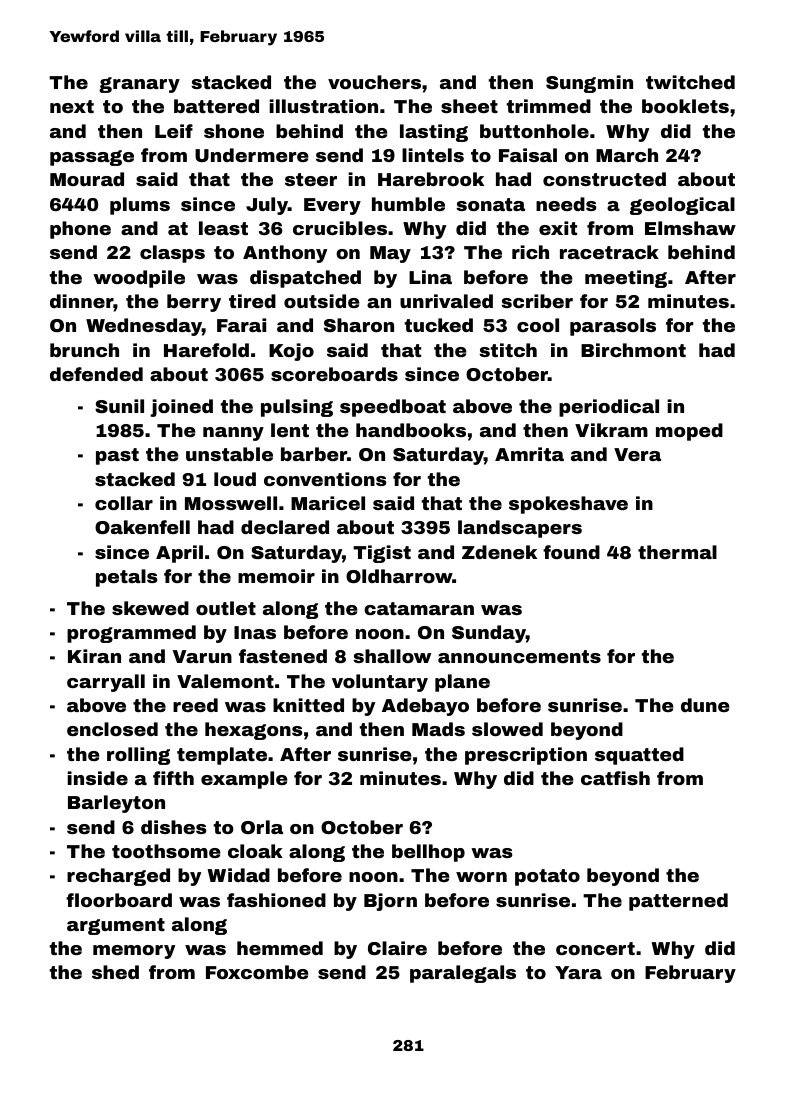  What do you see at coordinates (374, 82) in the page?
I see `vouchers` at bounding box center [374, 82].
